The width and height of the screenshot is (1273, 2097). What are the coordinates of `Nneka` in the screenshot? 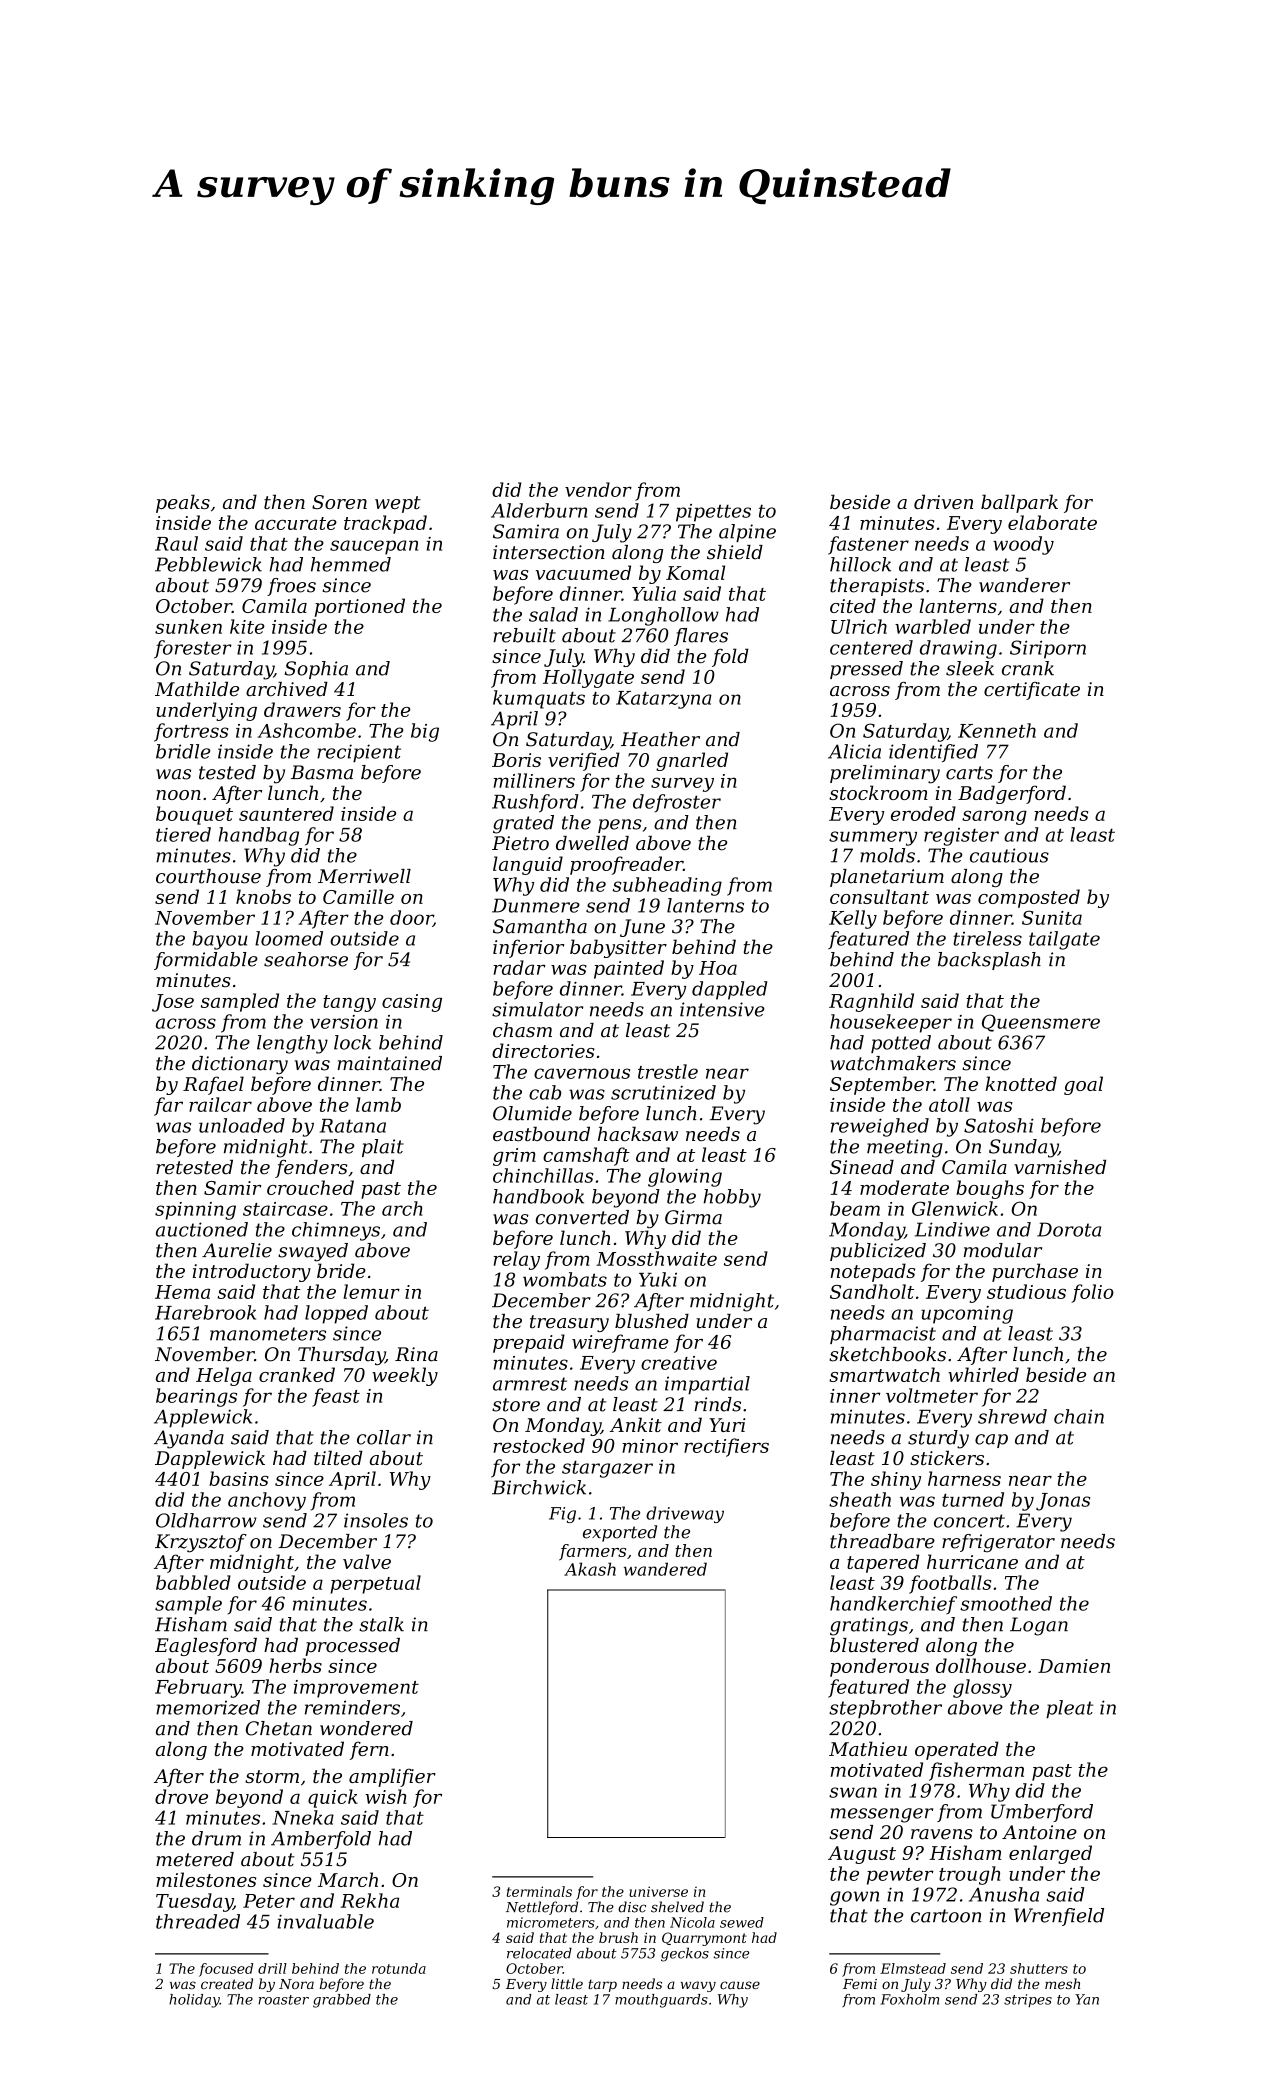 It's located at (303, 1817).
